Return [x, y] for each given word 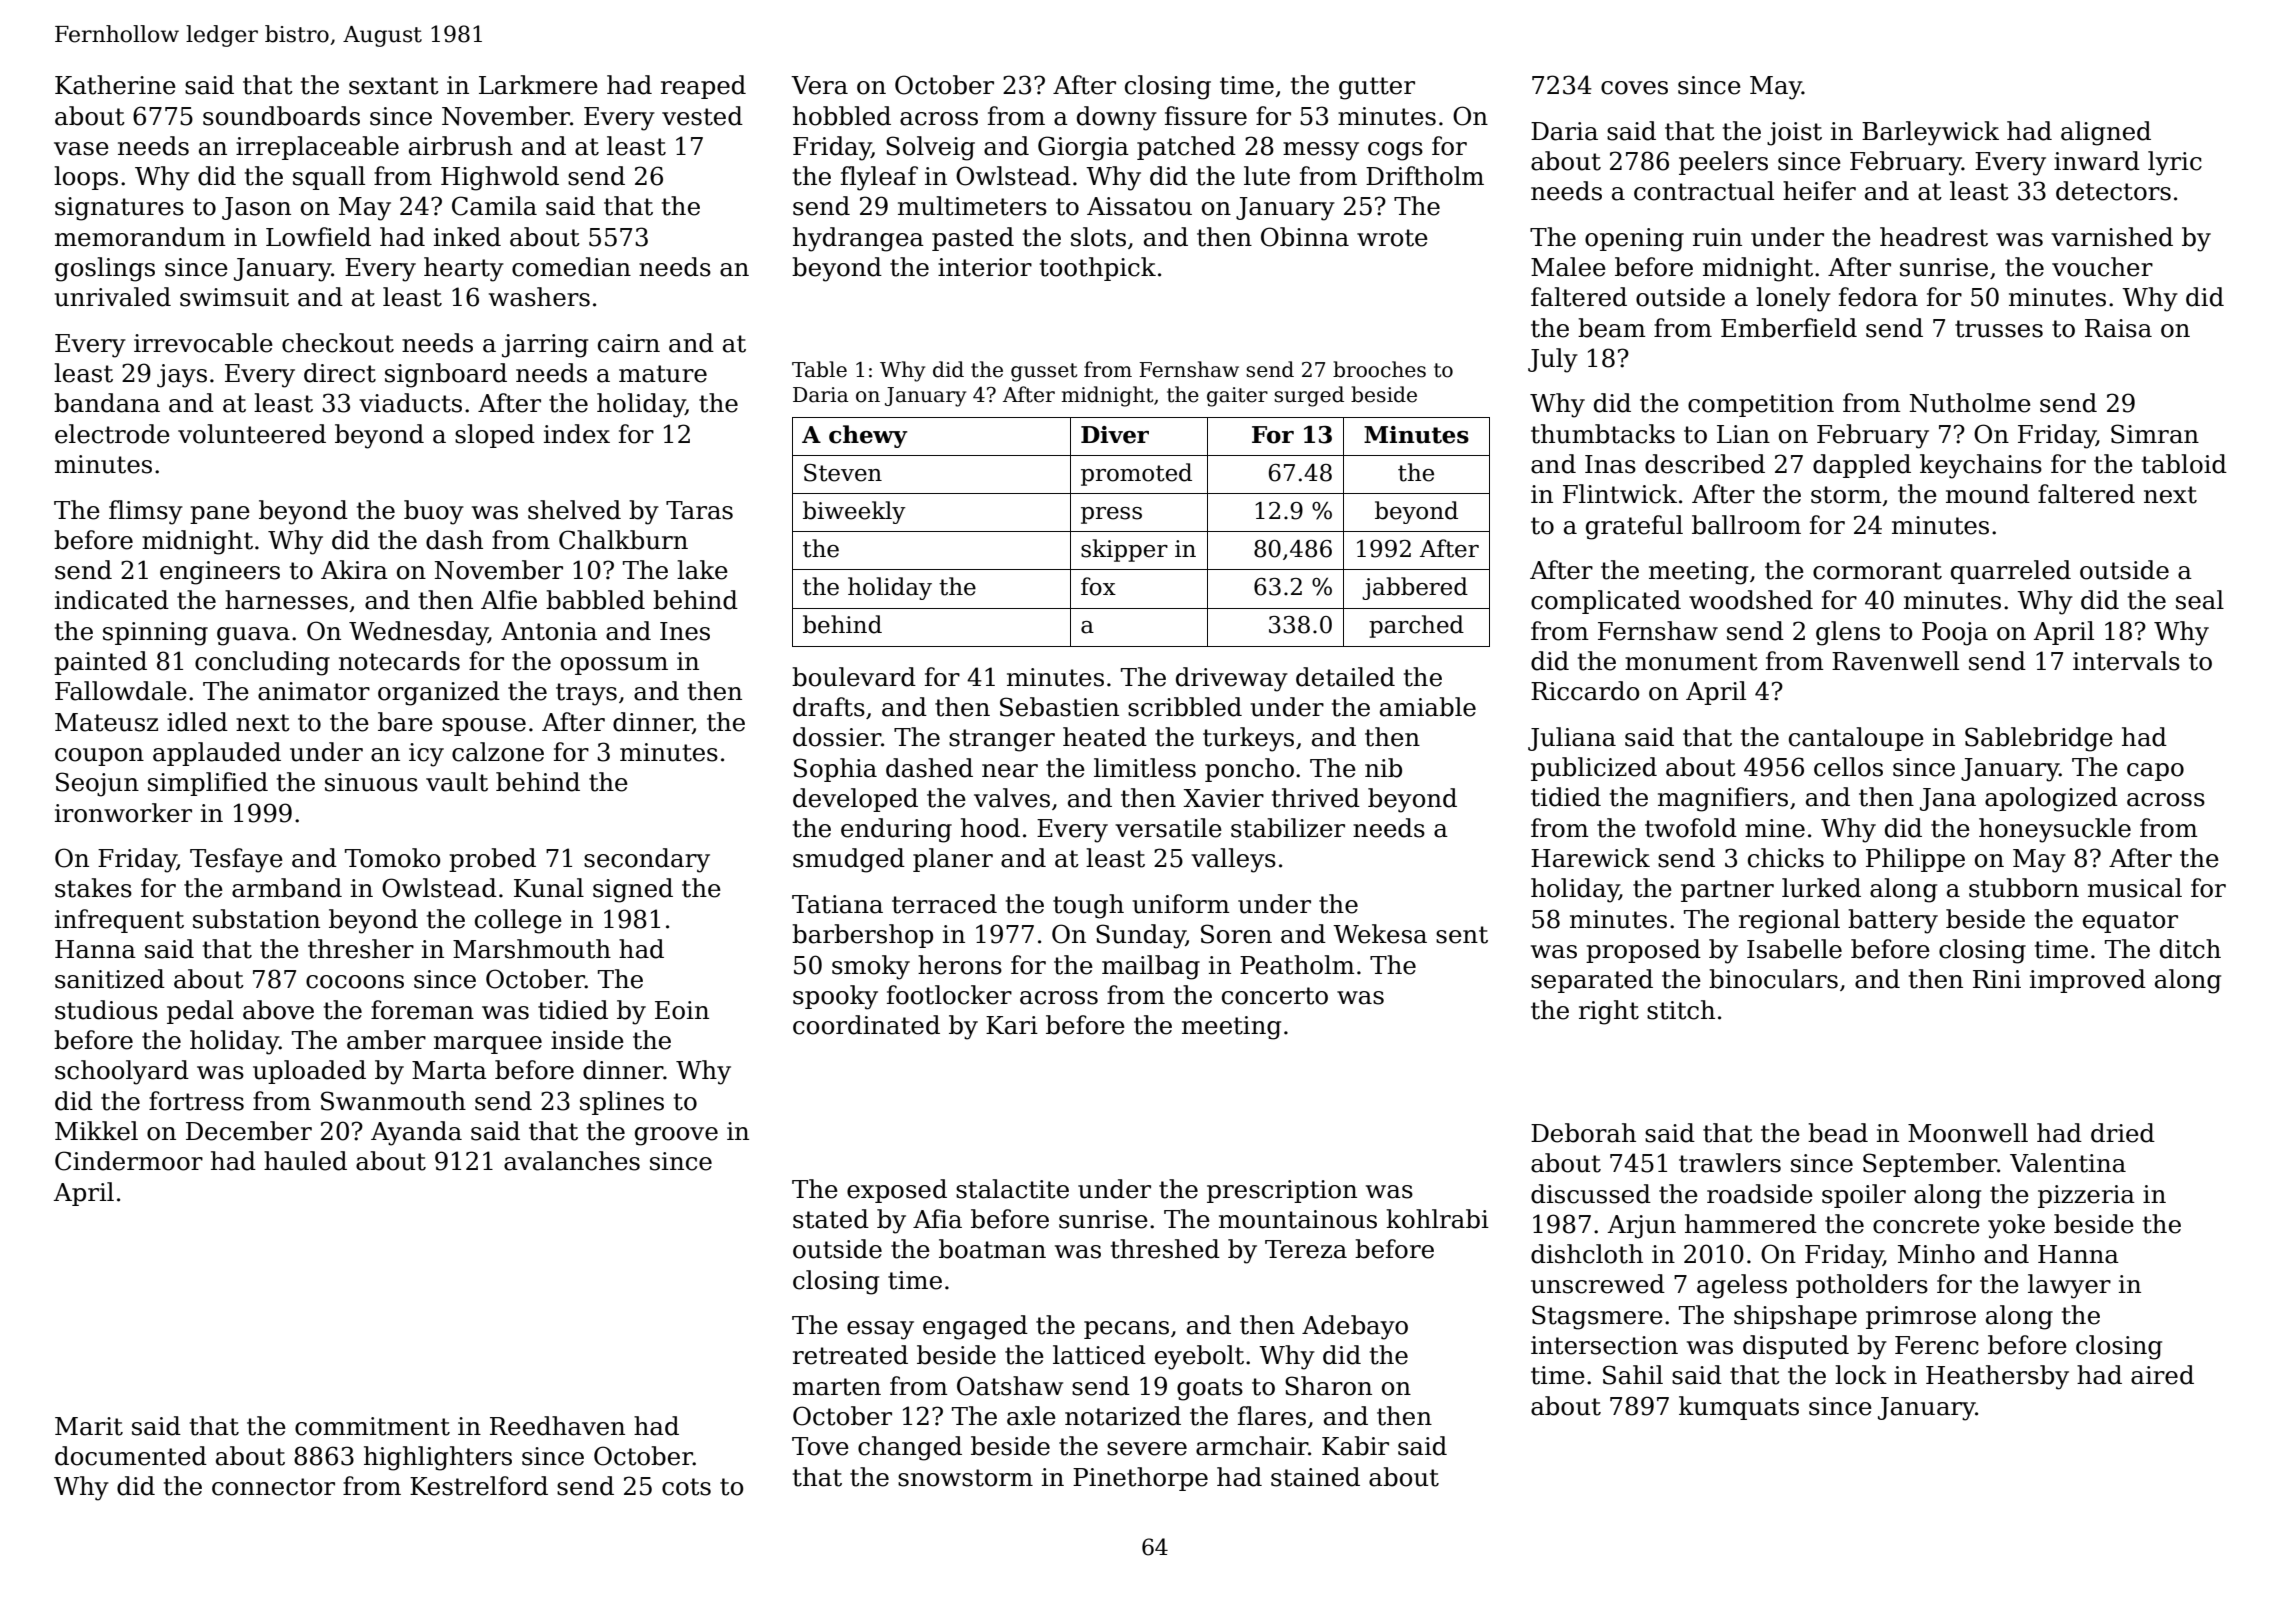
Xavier [1223, 798]
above [278, 1010]
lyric [2175, 163]
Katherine [115, 85]
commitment [372, 1426]
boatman [992, 1249]
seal [2200, 600]
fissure [1206, 116]
